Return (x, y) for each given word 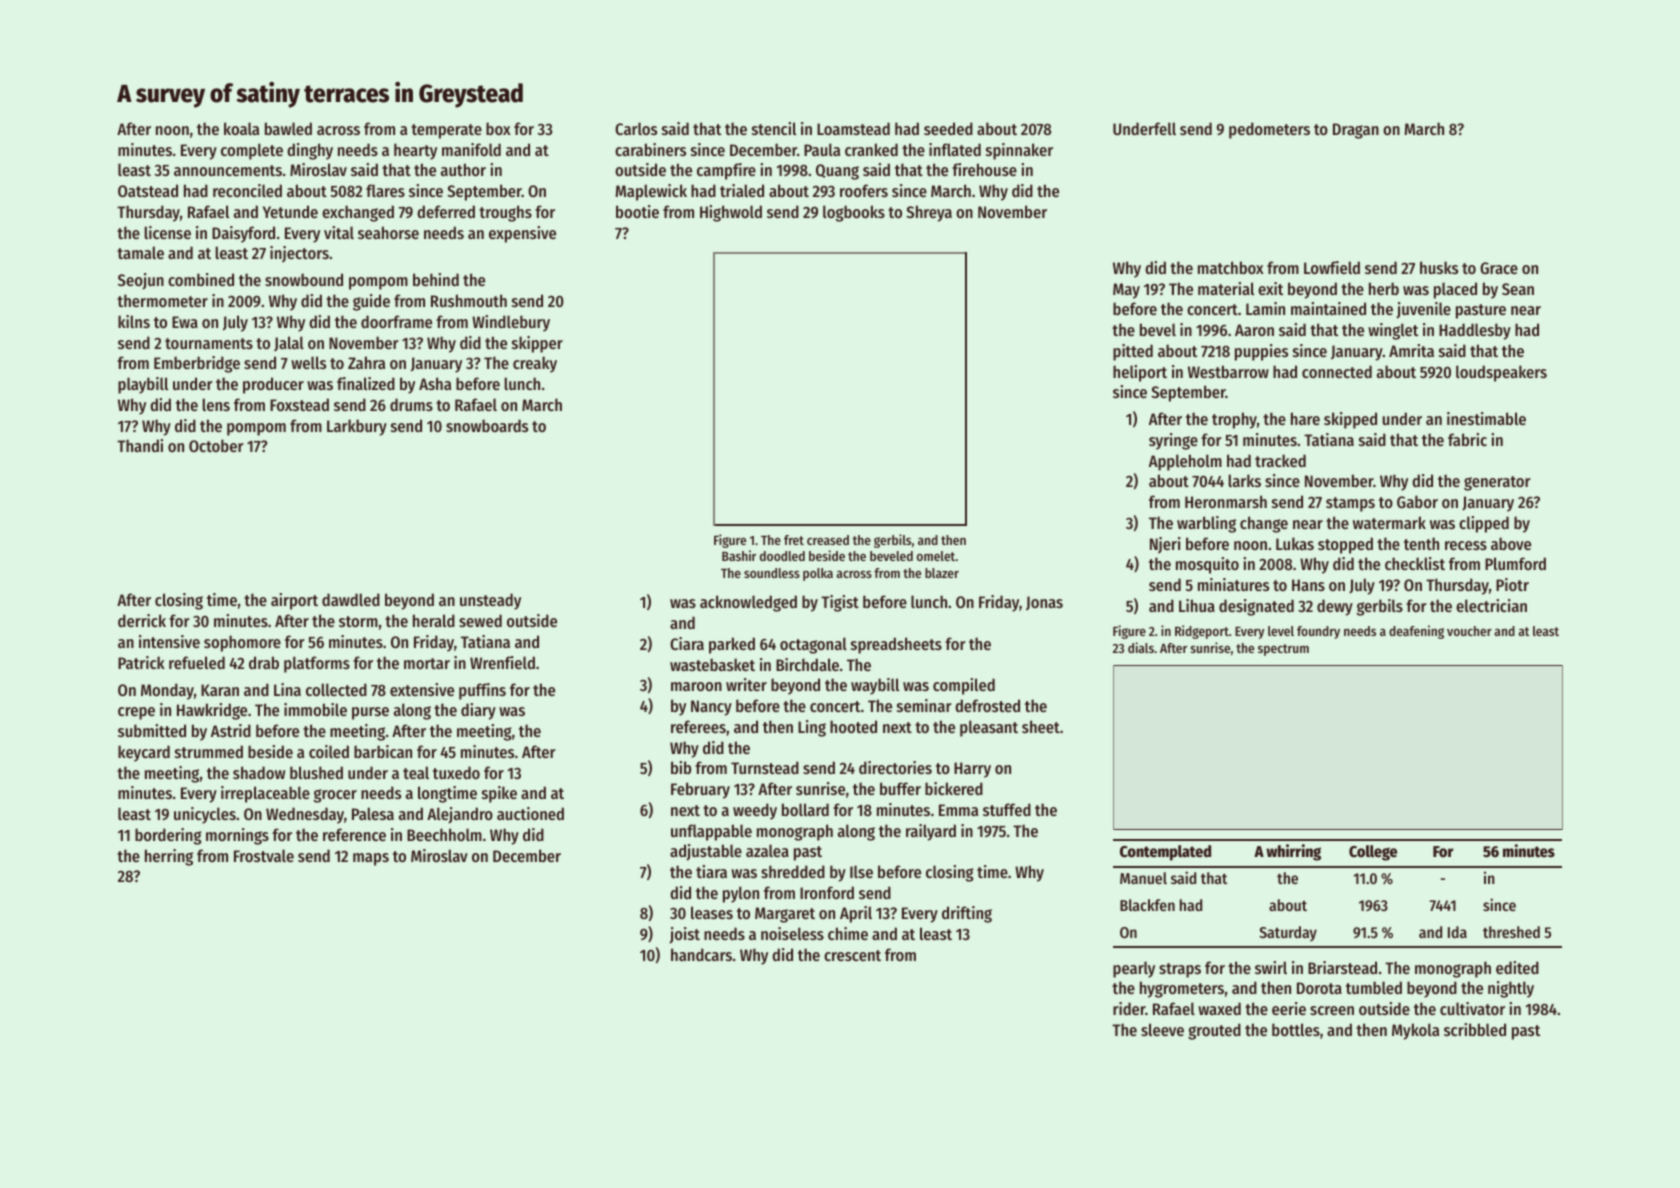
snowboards (487, 425)
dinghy (310, 151)
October (216, 445)
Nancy (711, 708)
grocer (335, 796)
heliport (1140, 373)
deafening (1416, 632)
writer (746, 684)
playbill (143, 385)
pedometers (1269, 130)
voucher (1469, 631)
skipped (1350, 420)
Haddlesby (1475, 331)
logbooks (854, 213)
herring (169, 857)
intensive (169, 641)
